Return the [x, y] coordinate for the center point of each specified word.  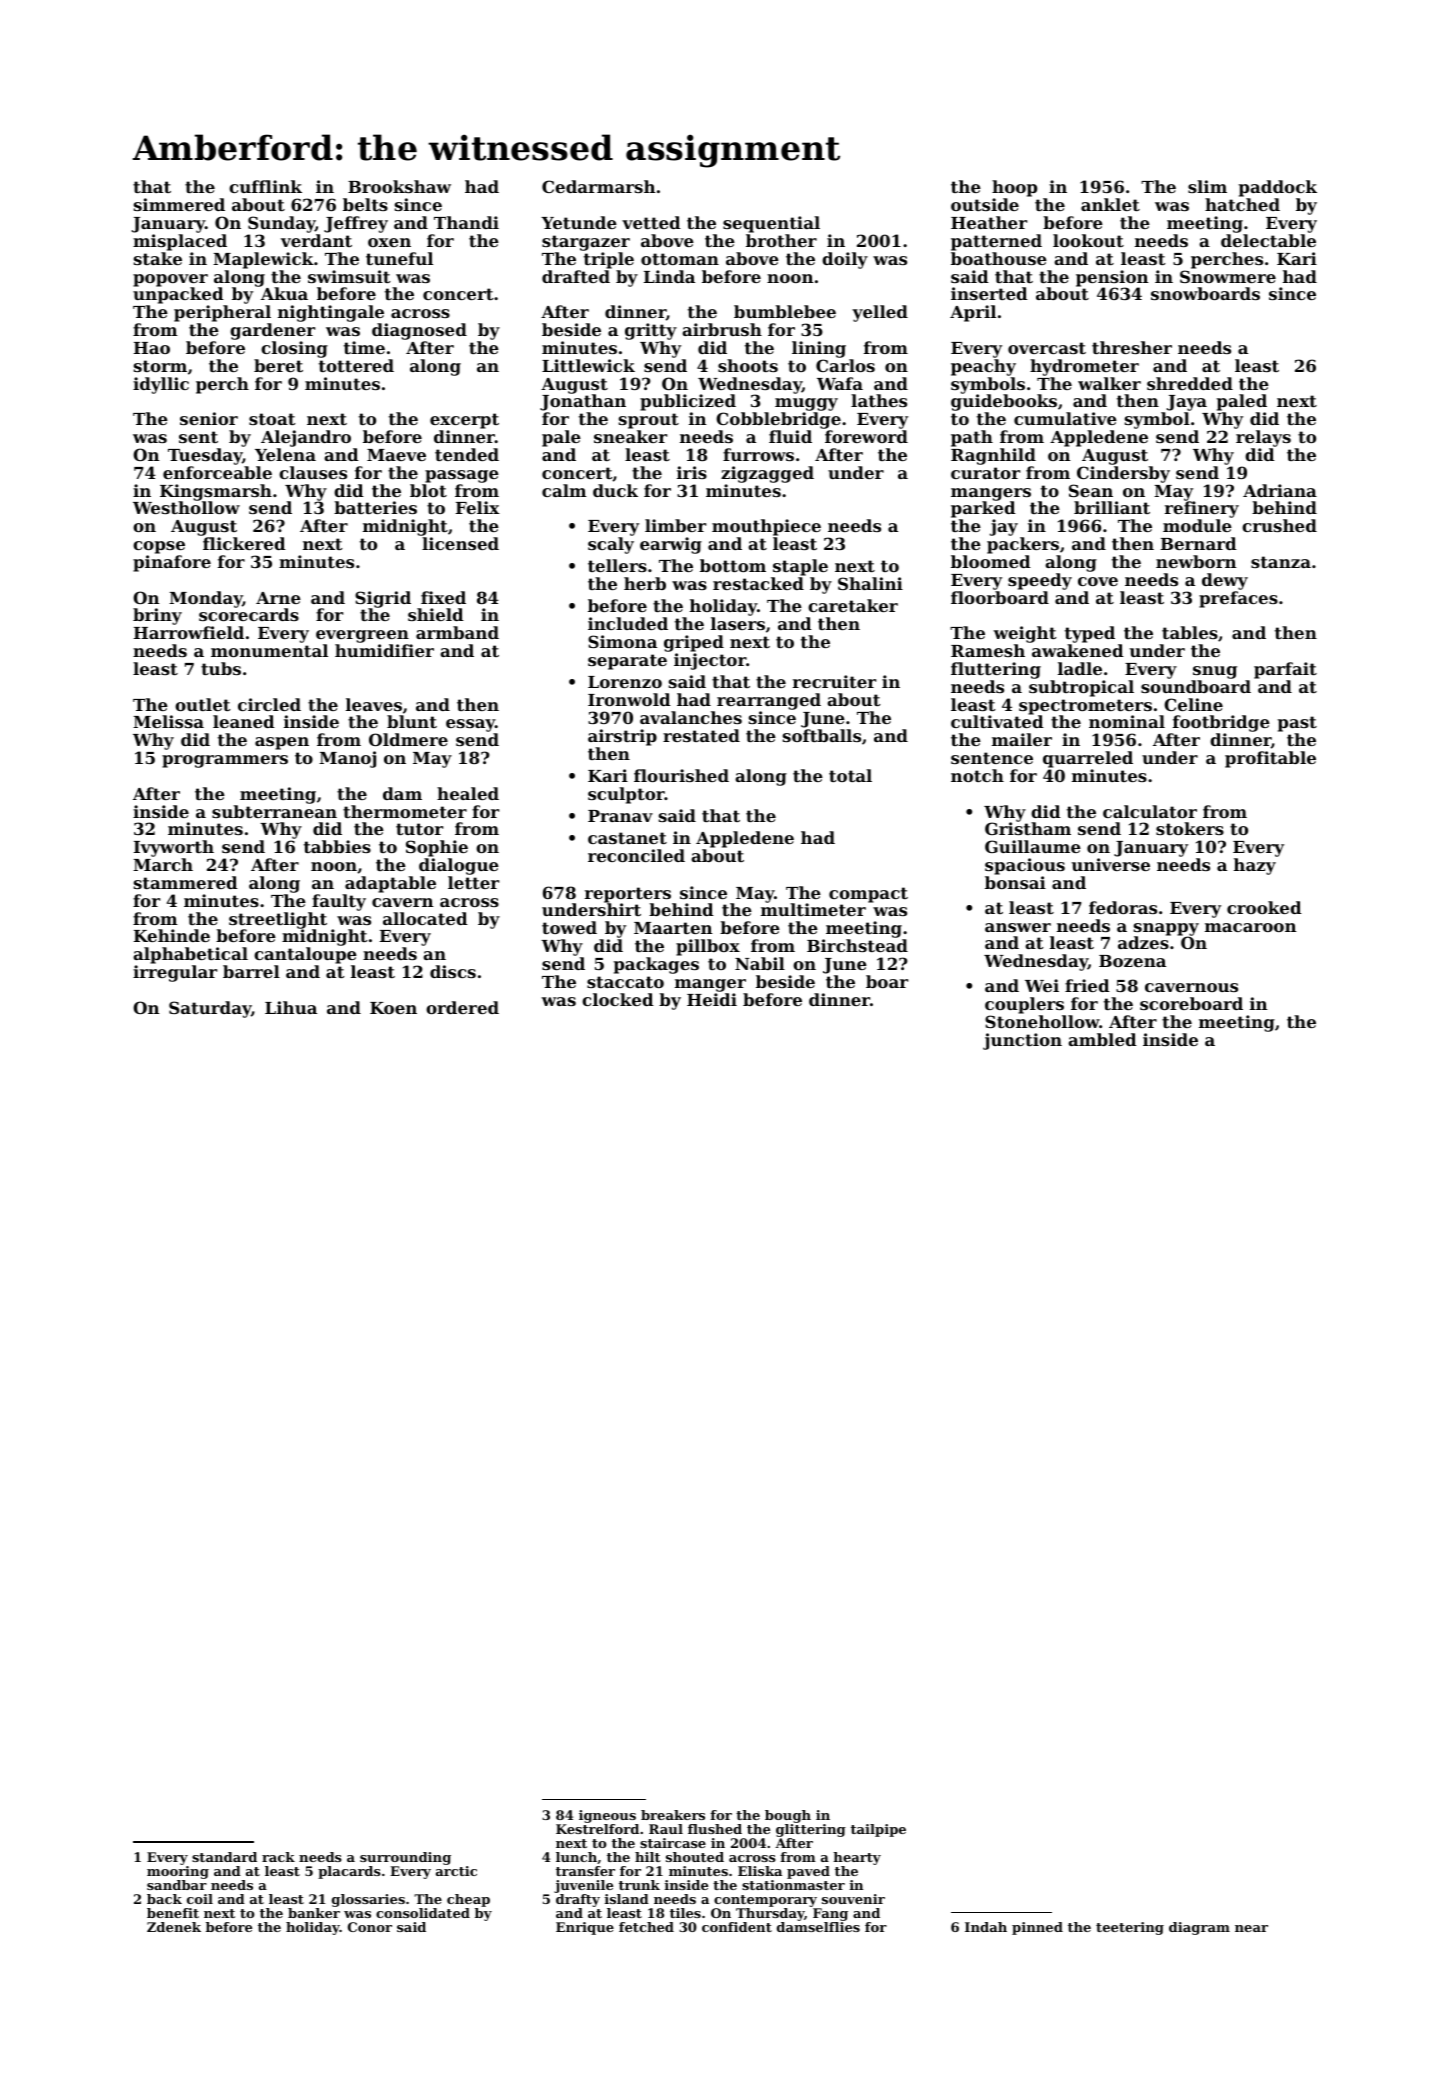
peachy [983, 367]
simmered [179, 204]
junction [1022, 1041]
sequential [771, 224]
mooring [178, 1872]
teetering [1130, 1928]
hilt [648, 1857]
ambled [1102, 1039]
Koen [393, 1008]
